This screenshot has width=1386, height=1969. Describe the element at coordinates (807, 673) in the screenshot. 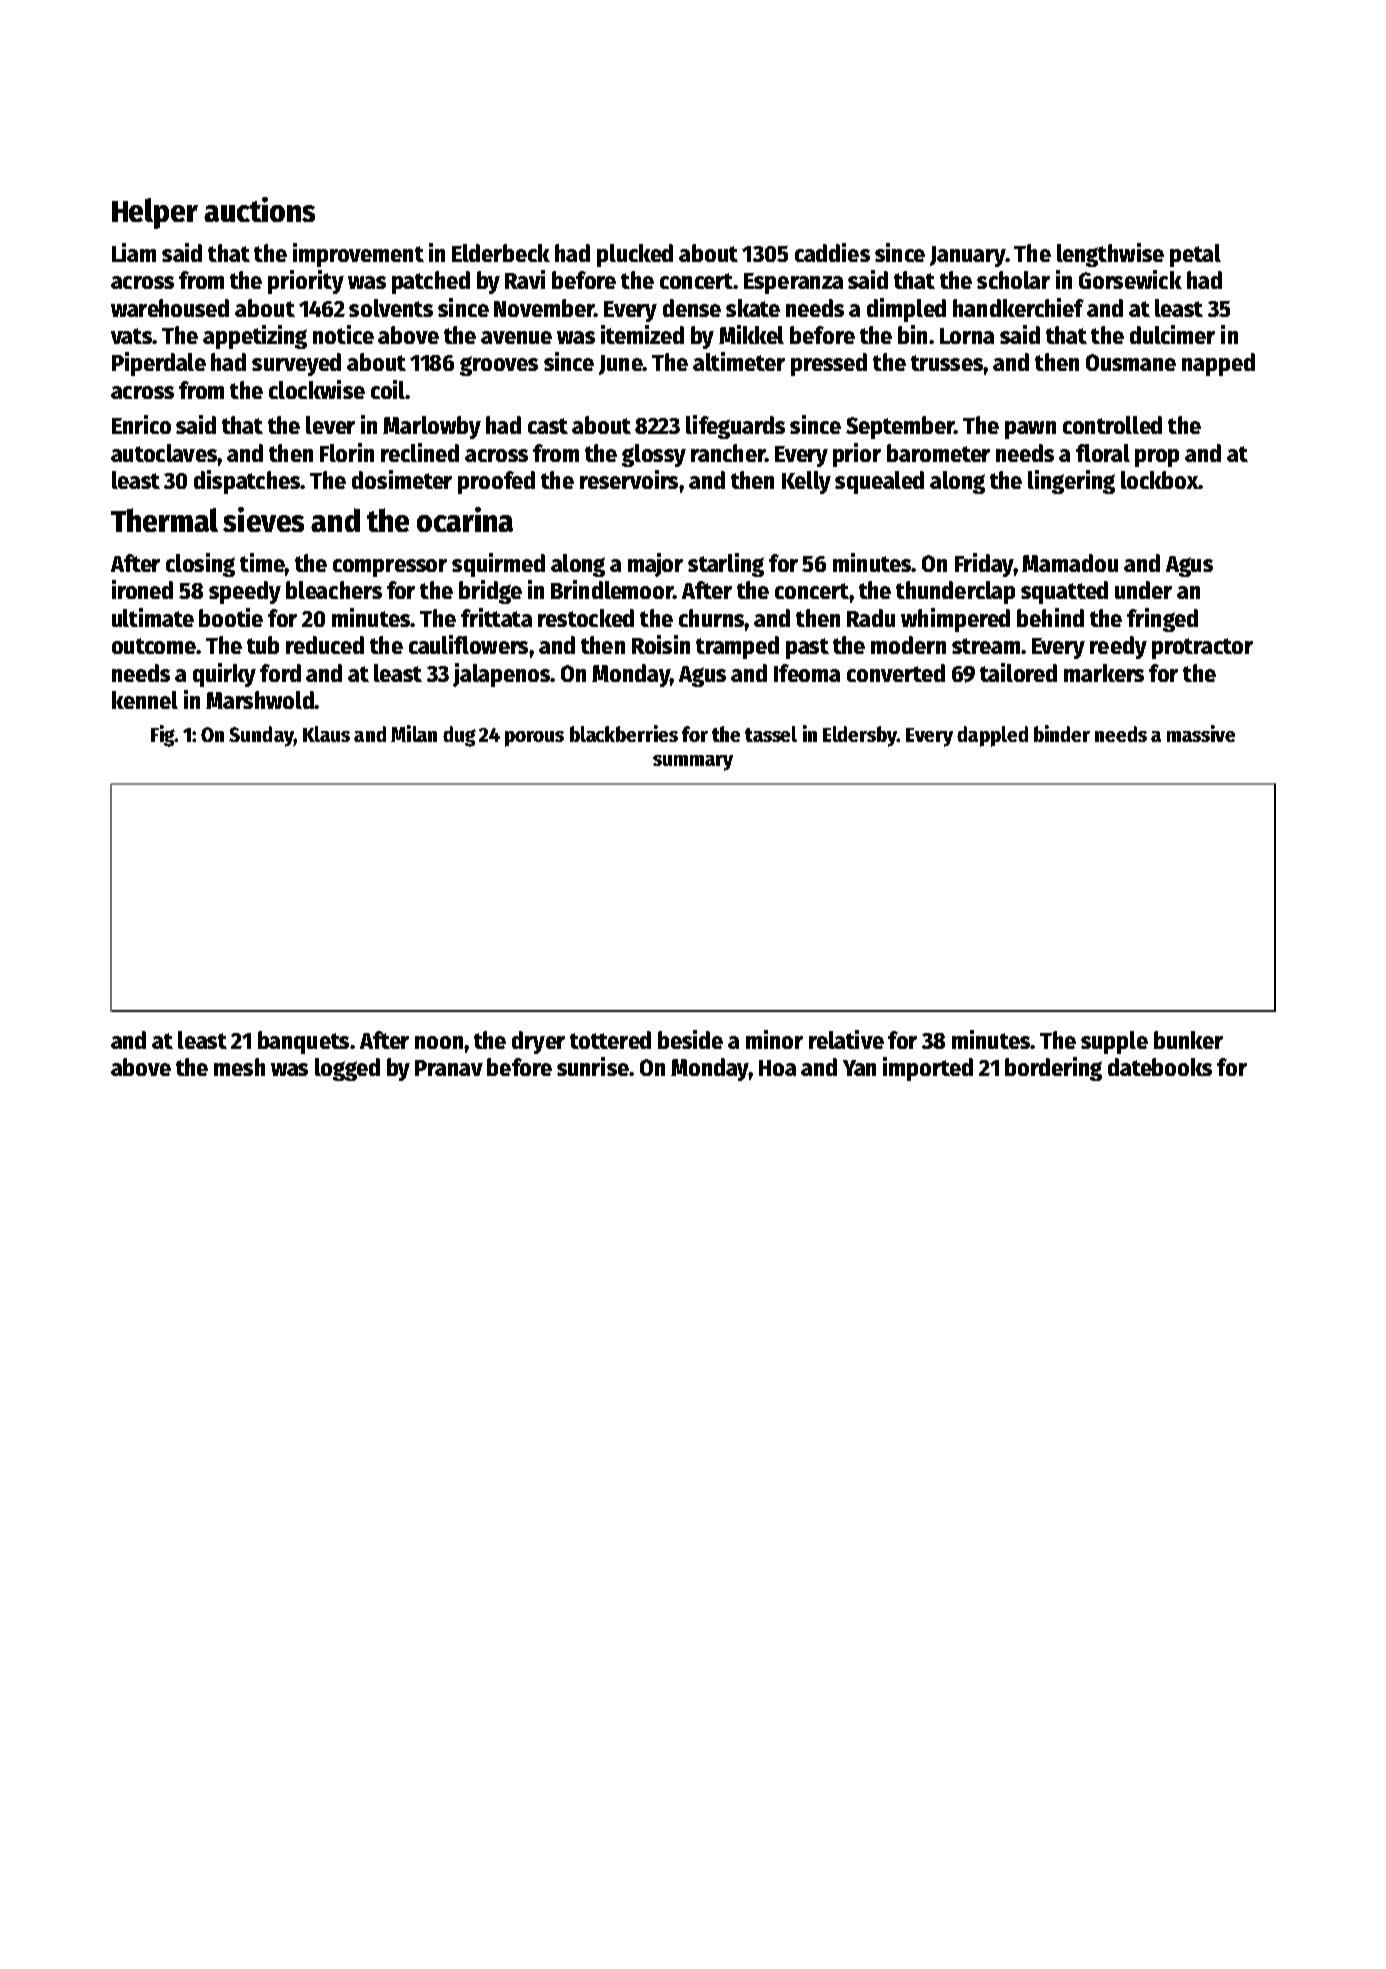

I see `Ifeoma` at that location.
